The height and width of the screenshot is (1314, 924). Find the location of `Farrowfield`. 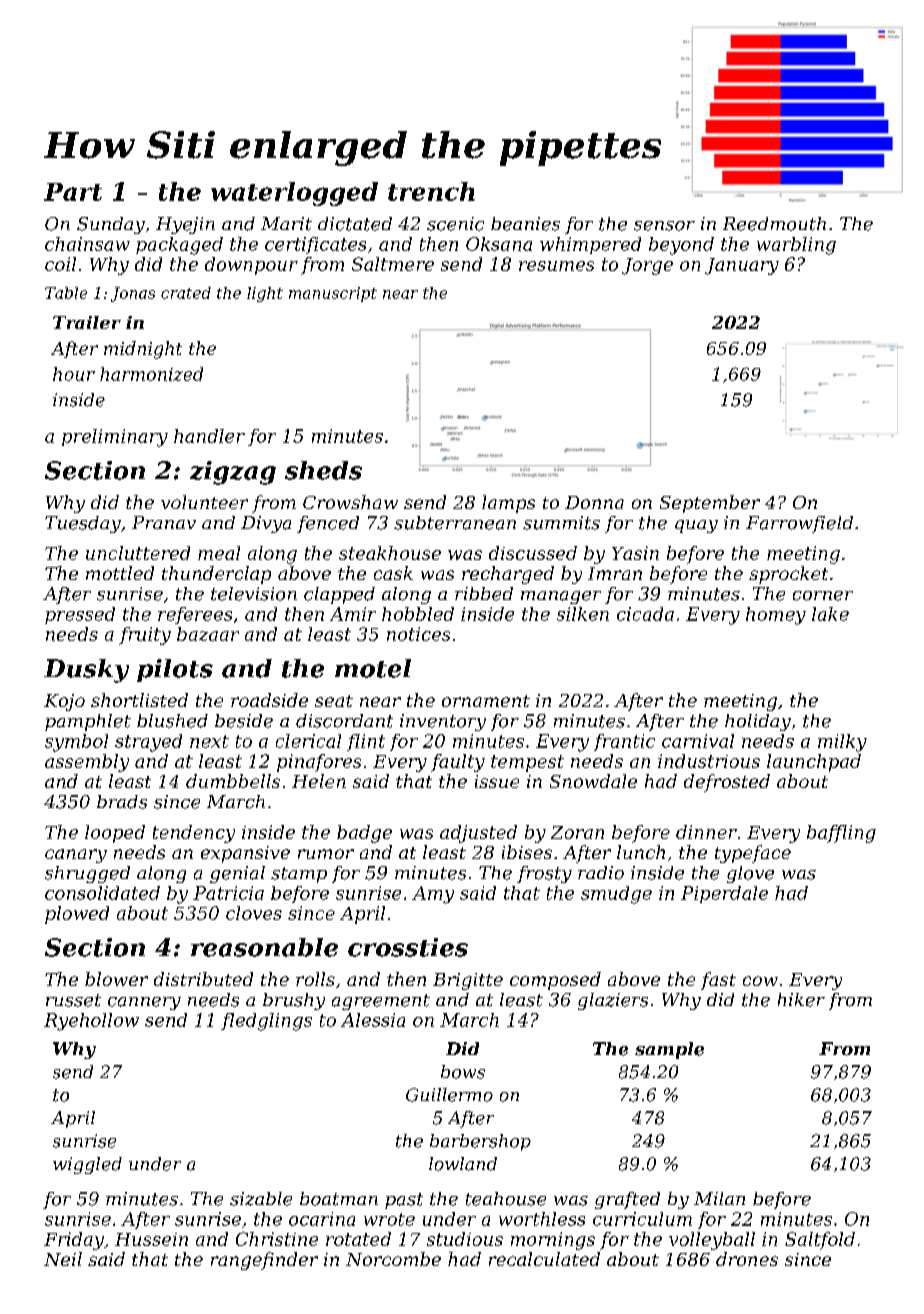

Farrowfield is located at coordinates (799, 524).
